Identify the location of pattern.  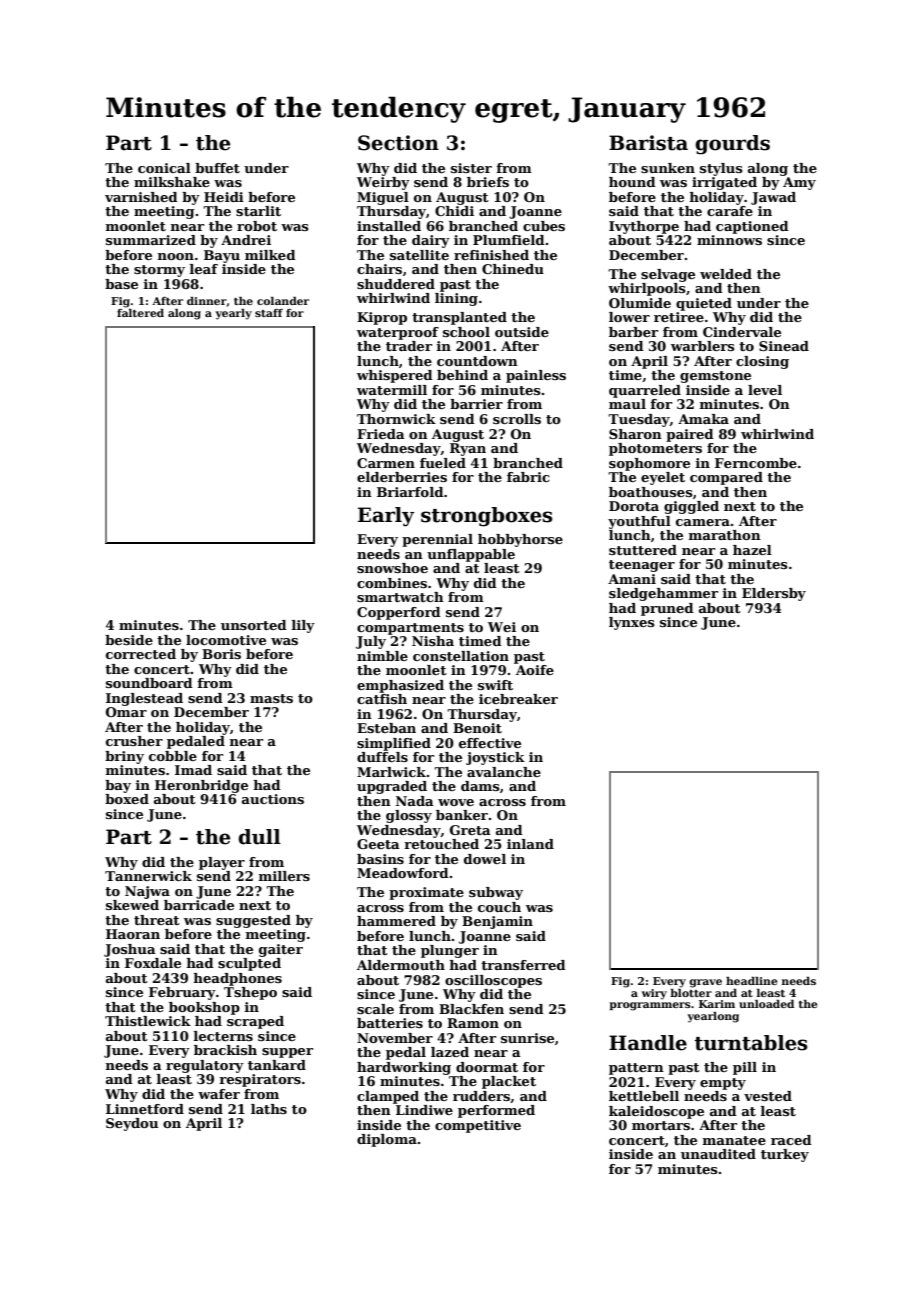
(636, 1069).
